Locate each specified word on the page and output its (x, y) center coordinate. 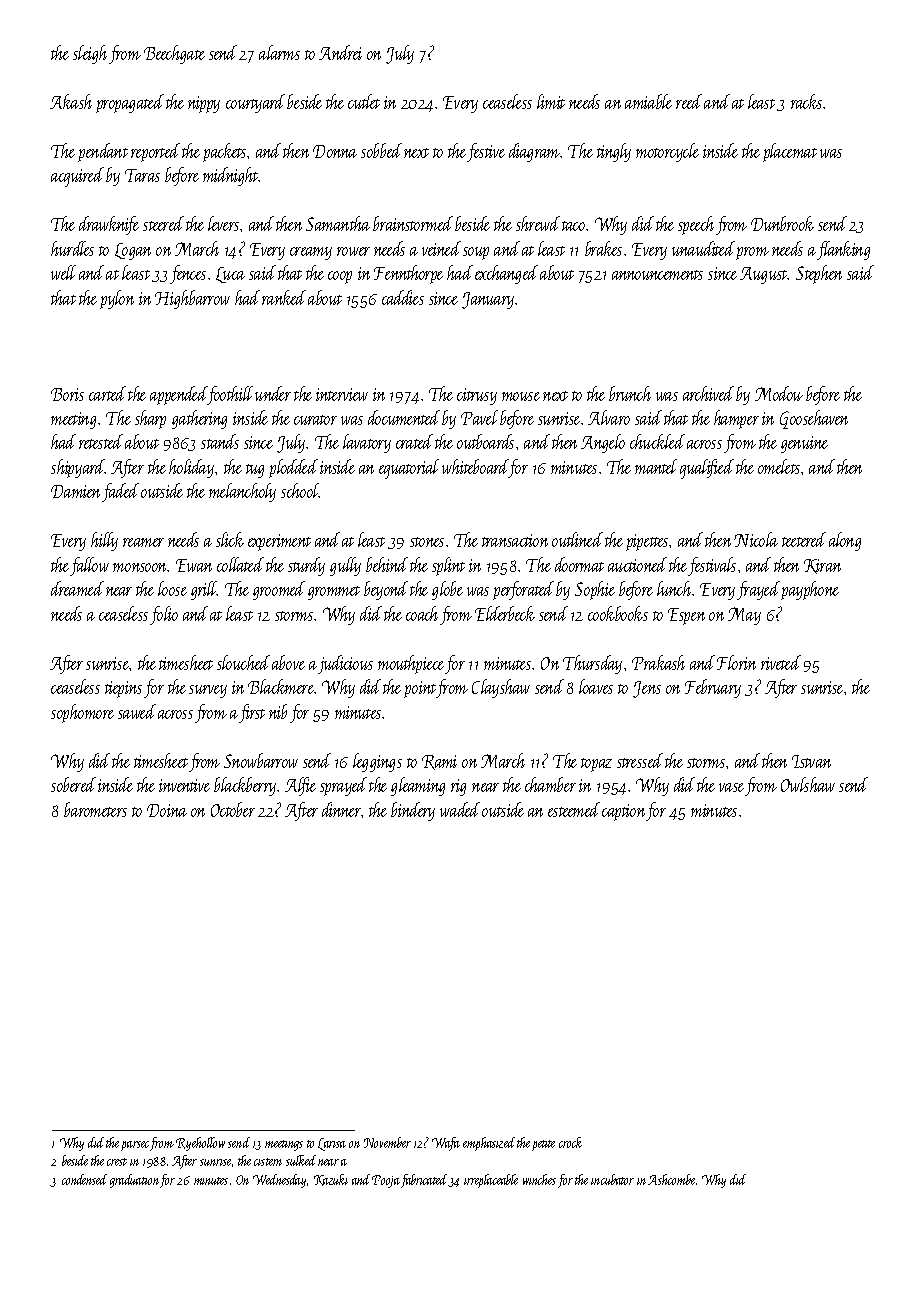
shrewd (538, 223)
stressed (640, 760)
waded (460, 809)
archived (708, 393)
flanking (843, 250)
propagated (130, 103)
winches (539, 1179)
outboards (485, 441)
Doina (167, 810)
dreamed (77, 588)
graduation (134, 1181)
